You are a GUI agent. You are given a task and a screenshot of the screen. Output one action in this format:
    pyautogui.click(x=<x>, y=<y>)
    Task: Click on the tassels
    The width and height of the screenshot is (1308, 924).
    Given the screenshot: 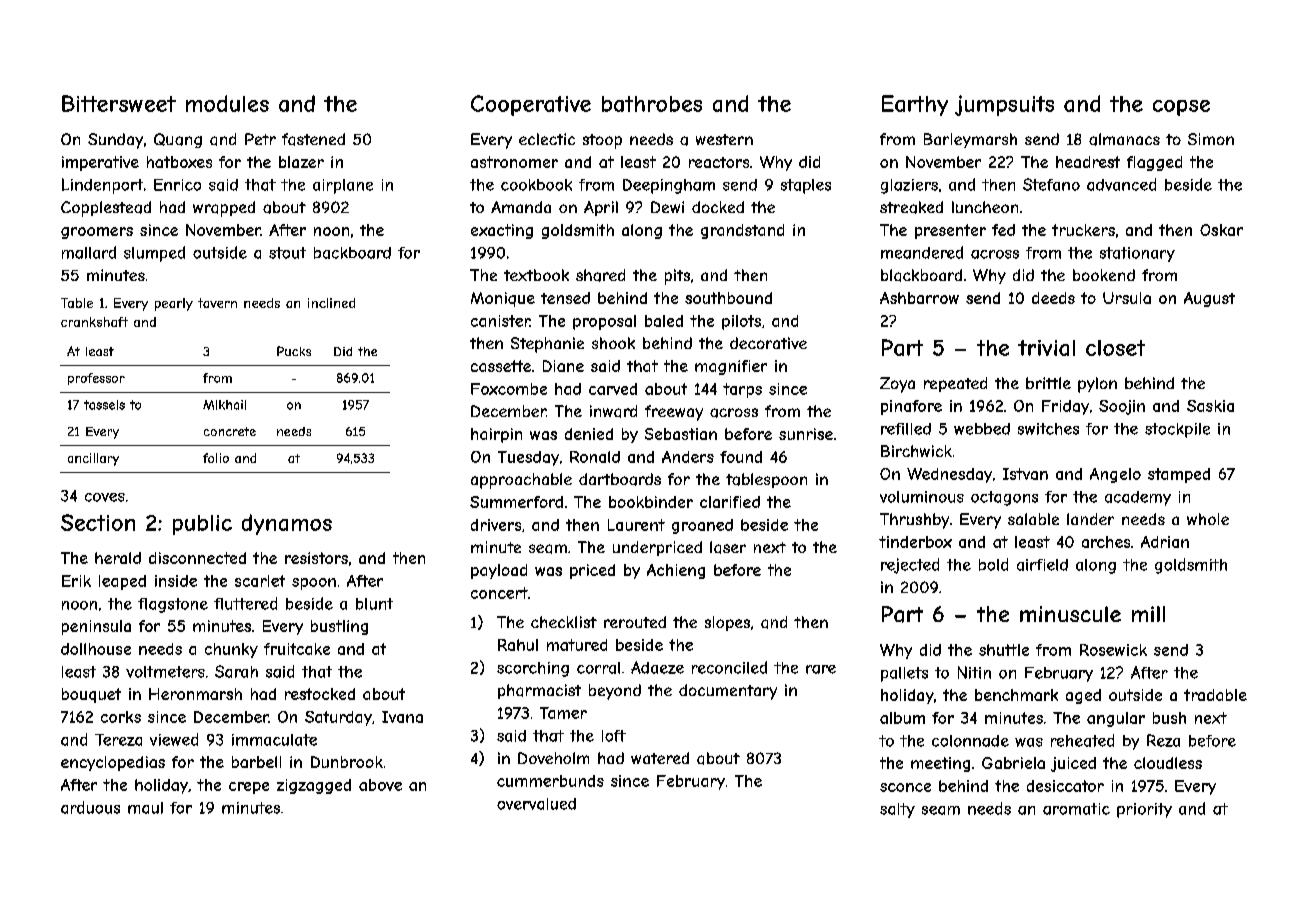 What is the action you would take?
    pyautogui.click(x=104, y=405)
